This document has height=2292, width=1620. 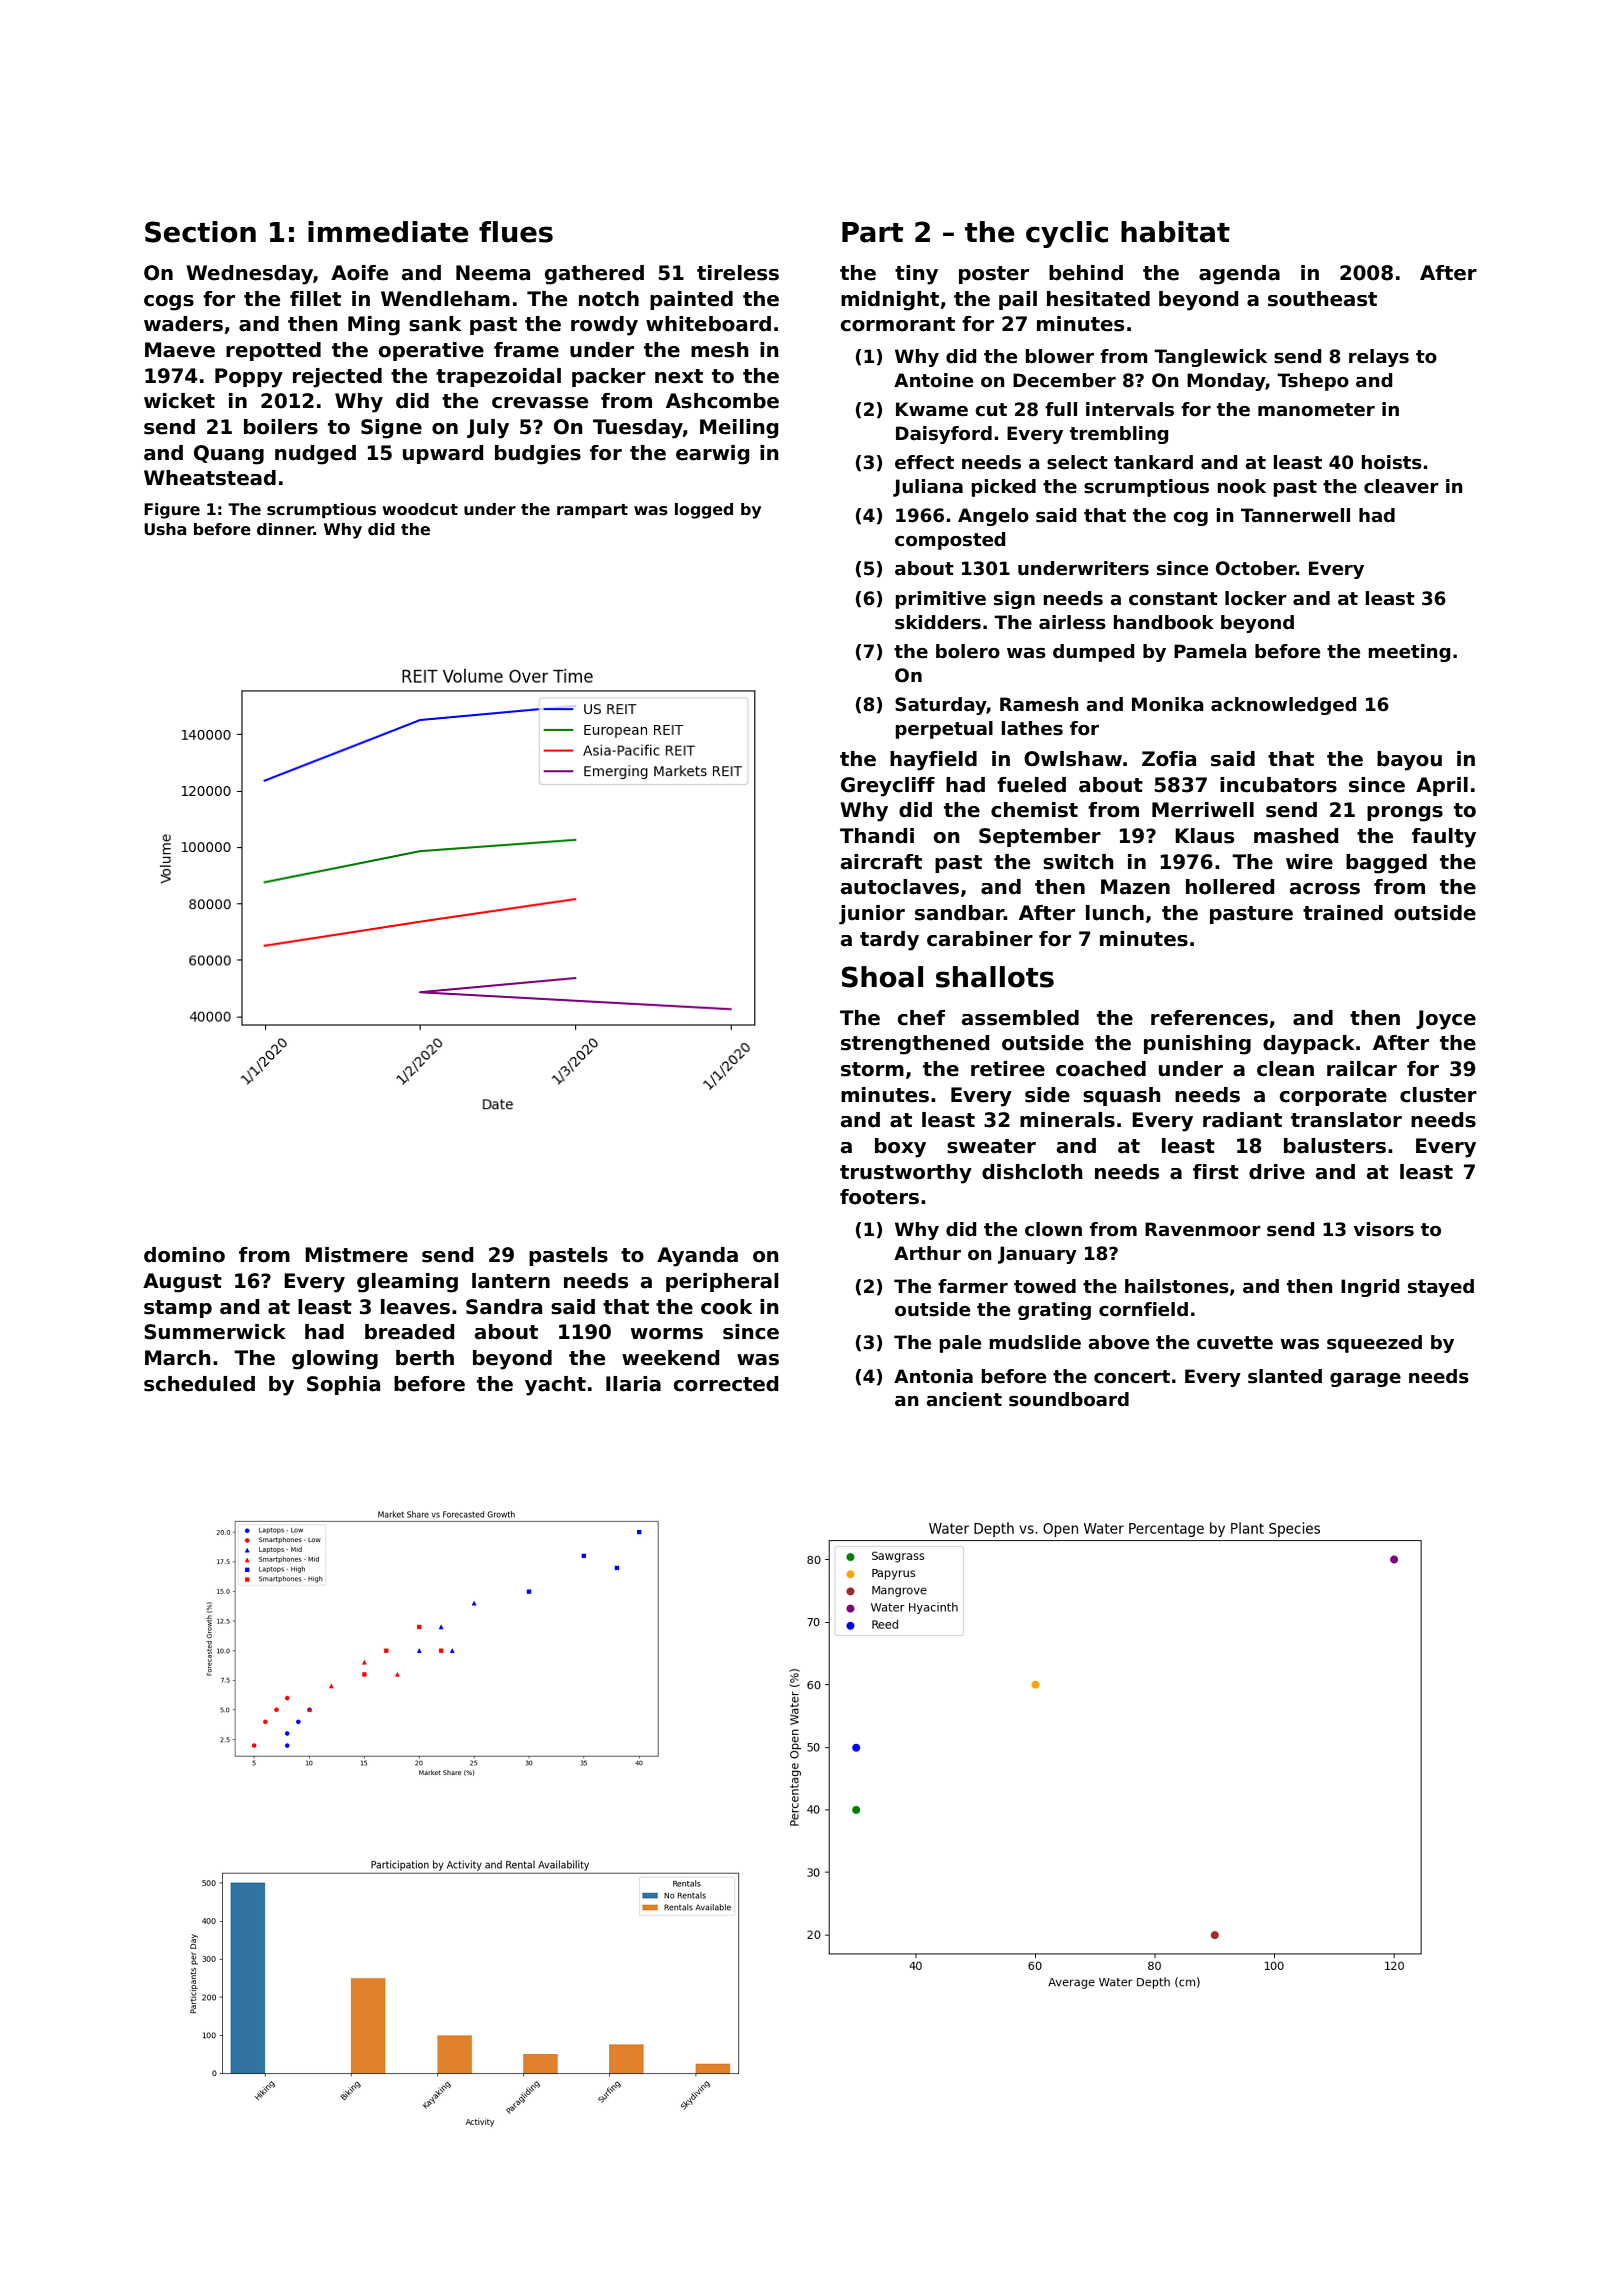 What do you see at coordinates (1322, 299) in the document?
I see `southeast` at bounding box center [1322, 299].
